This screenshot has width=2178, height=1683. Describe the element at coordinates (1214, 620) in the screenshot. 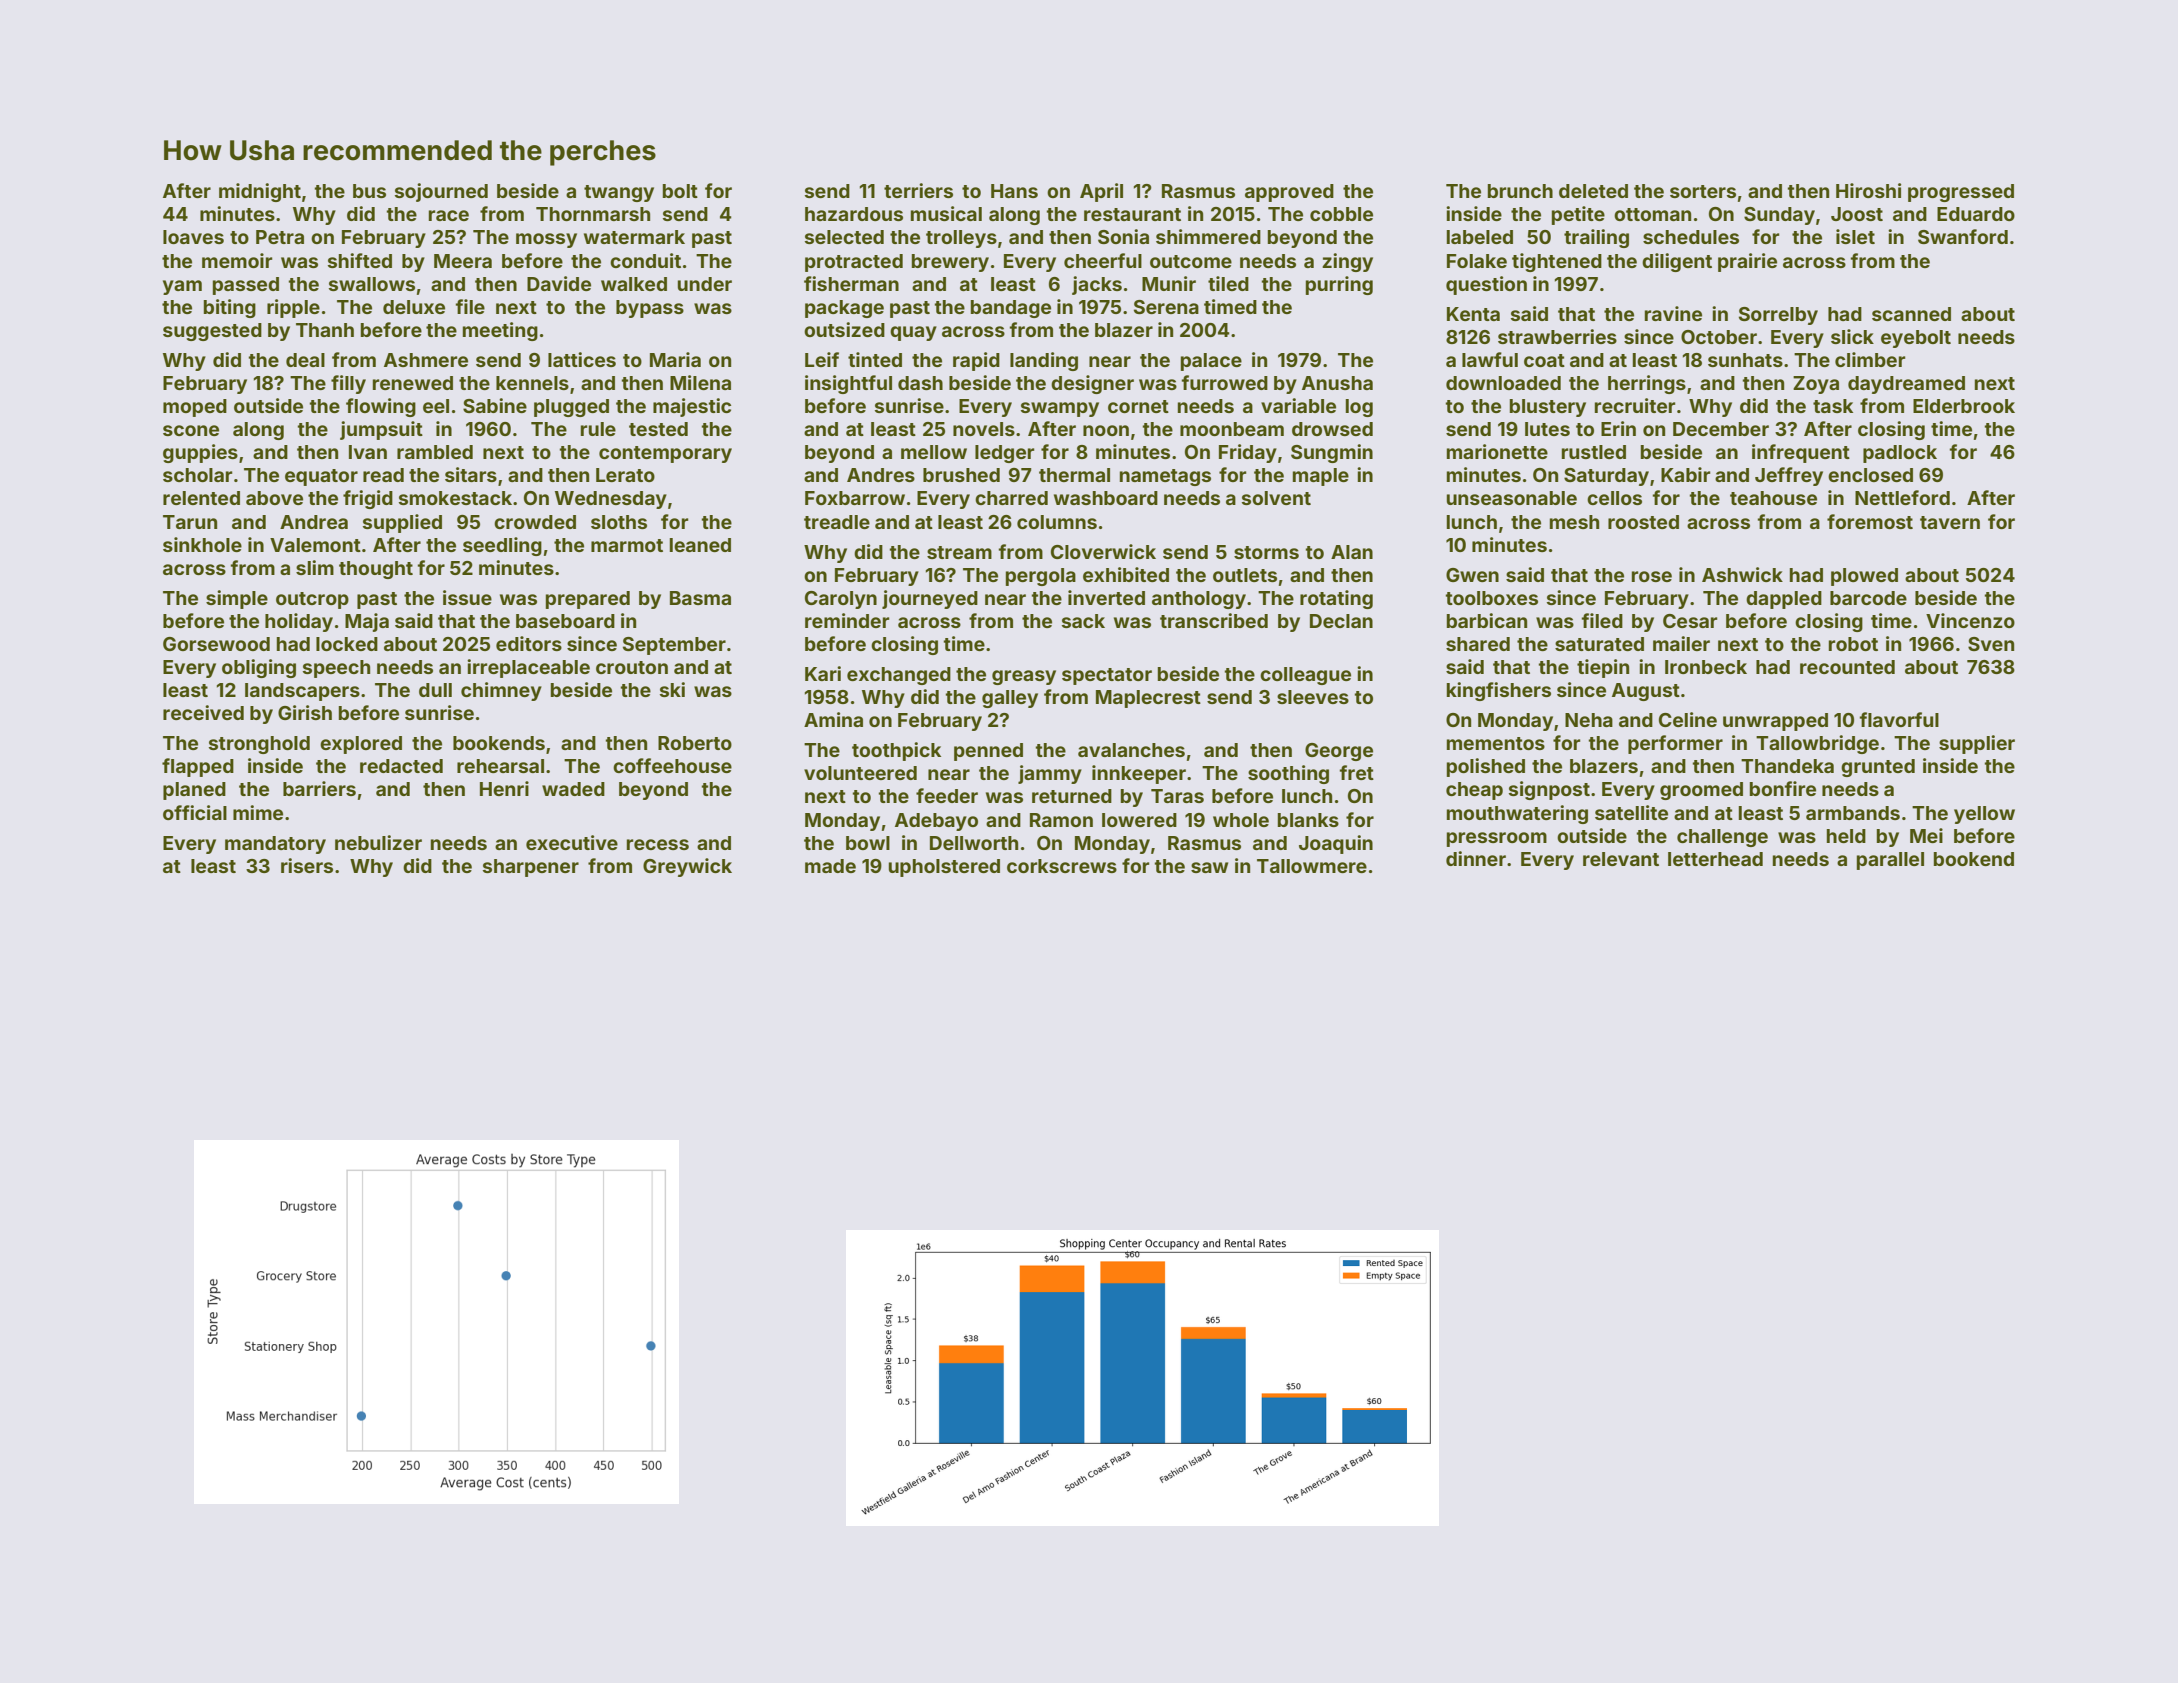

I see `transcribed` at that location.
